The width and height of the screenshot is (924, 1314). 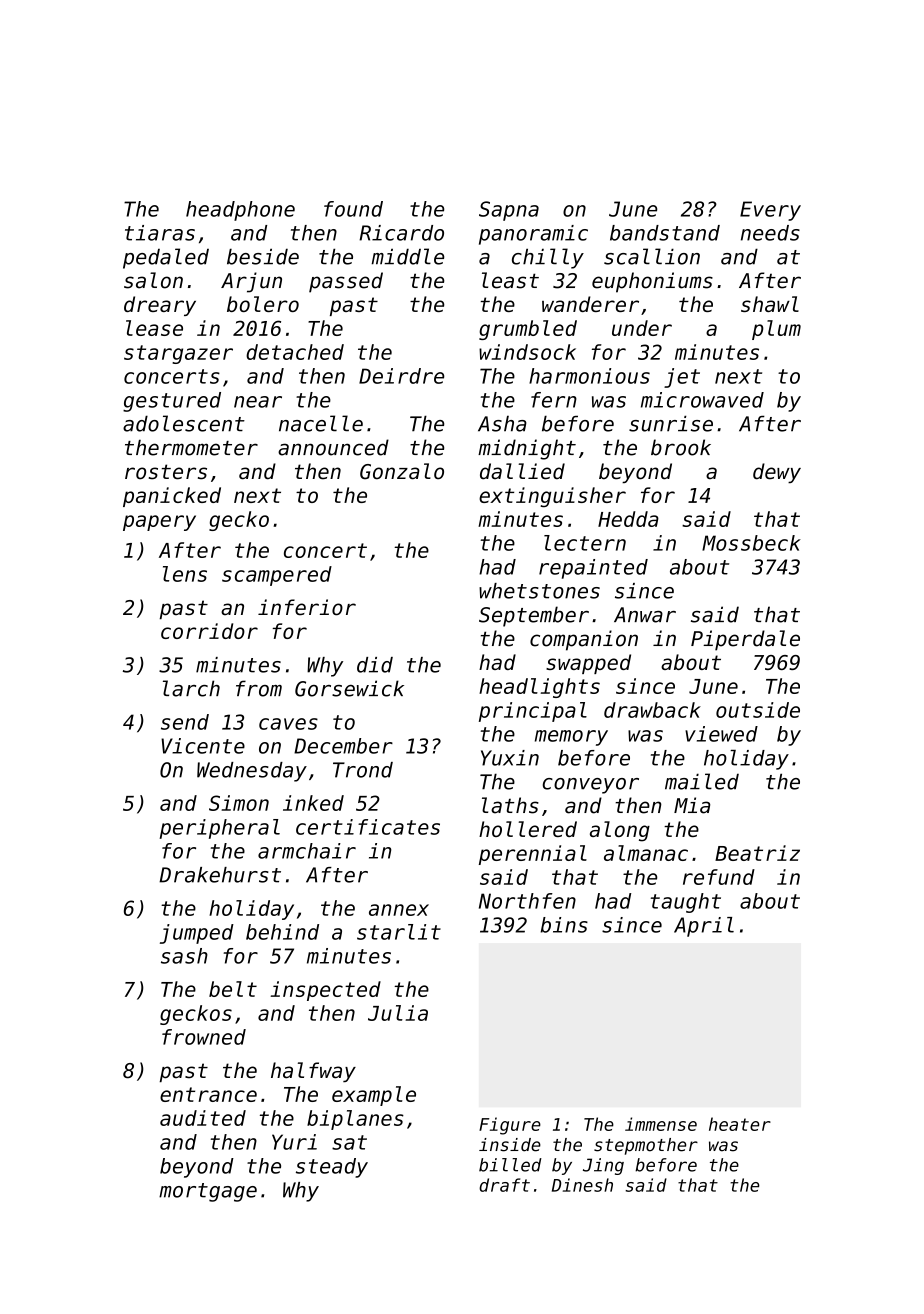 I want to click on inspected, so click(x=325, y=991).
